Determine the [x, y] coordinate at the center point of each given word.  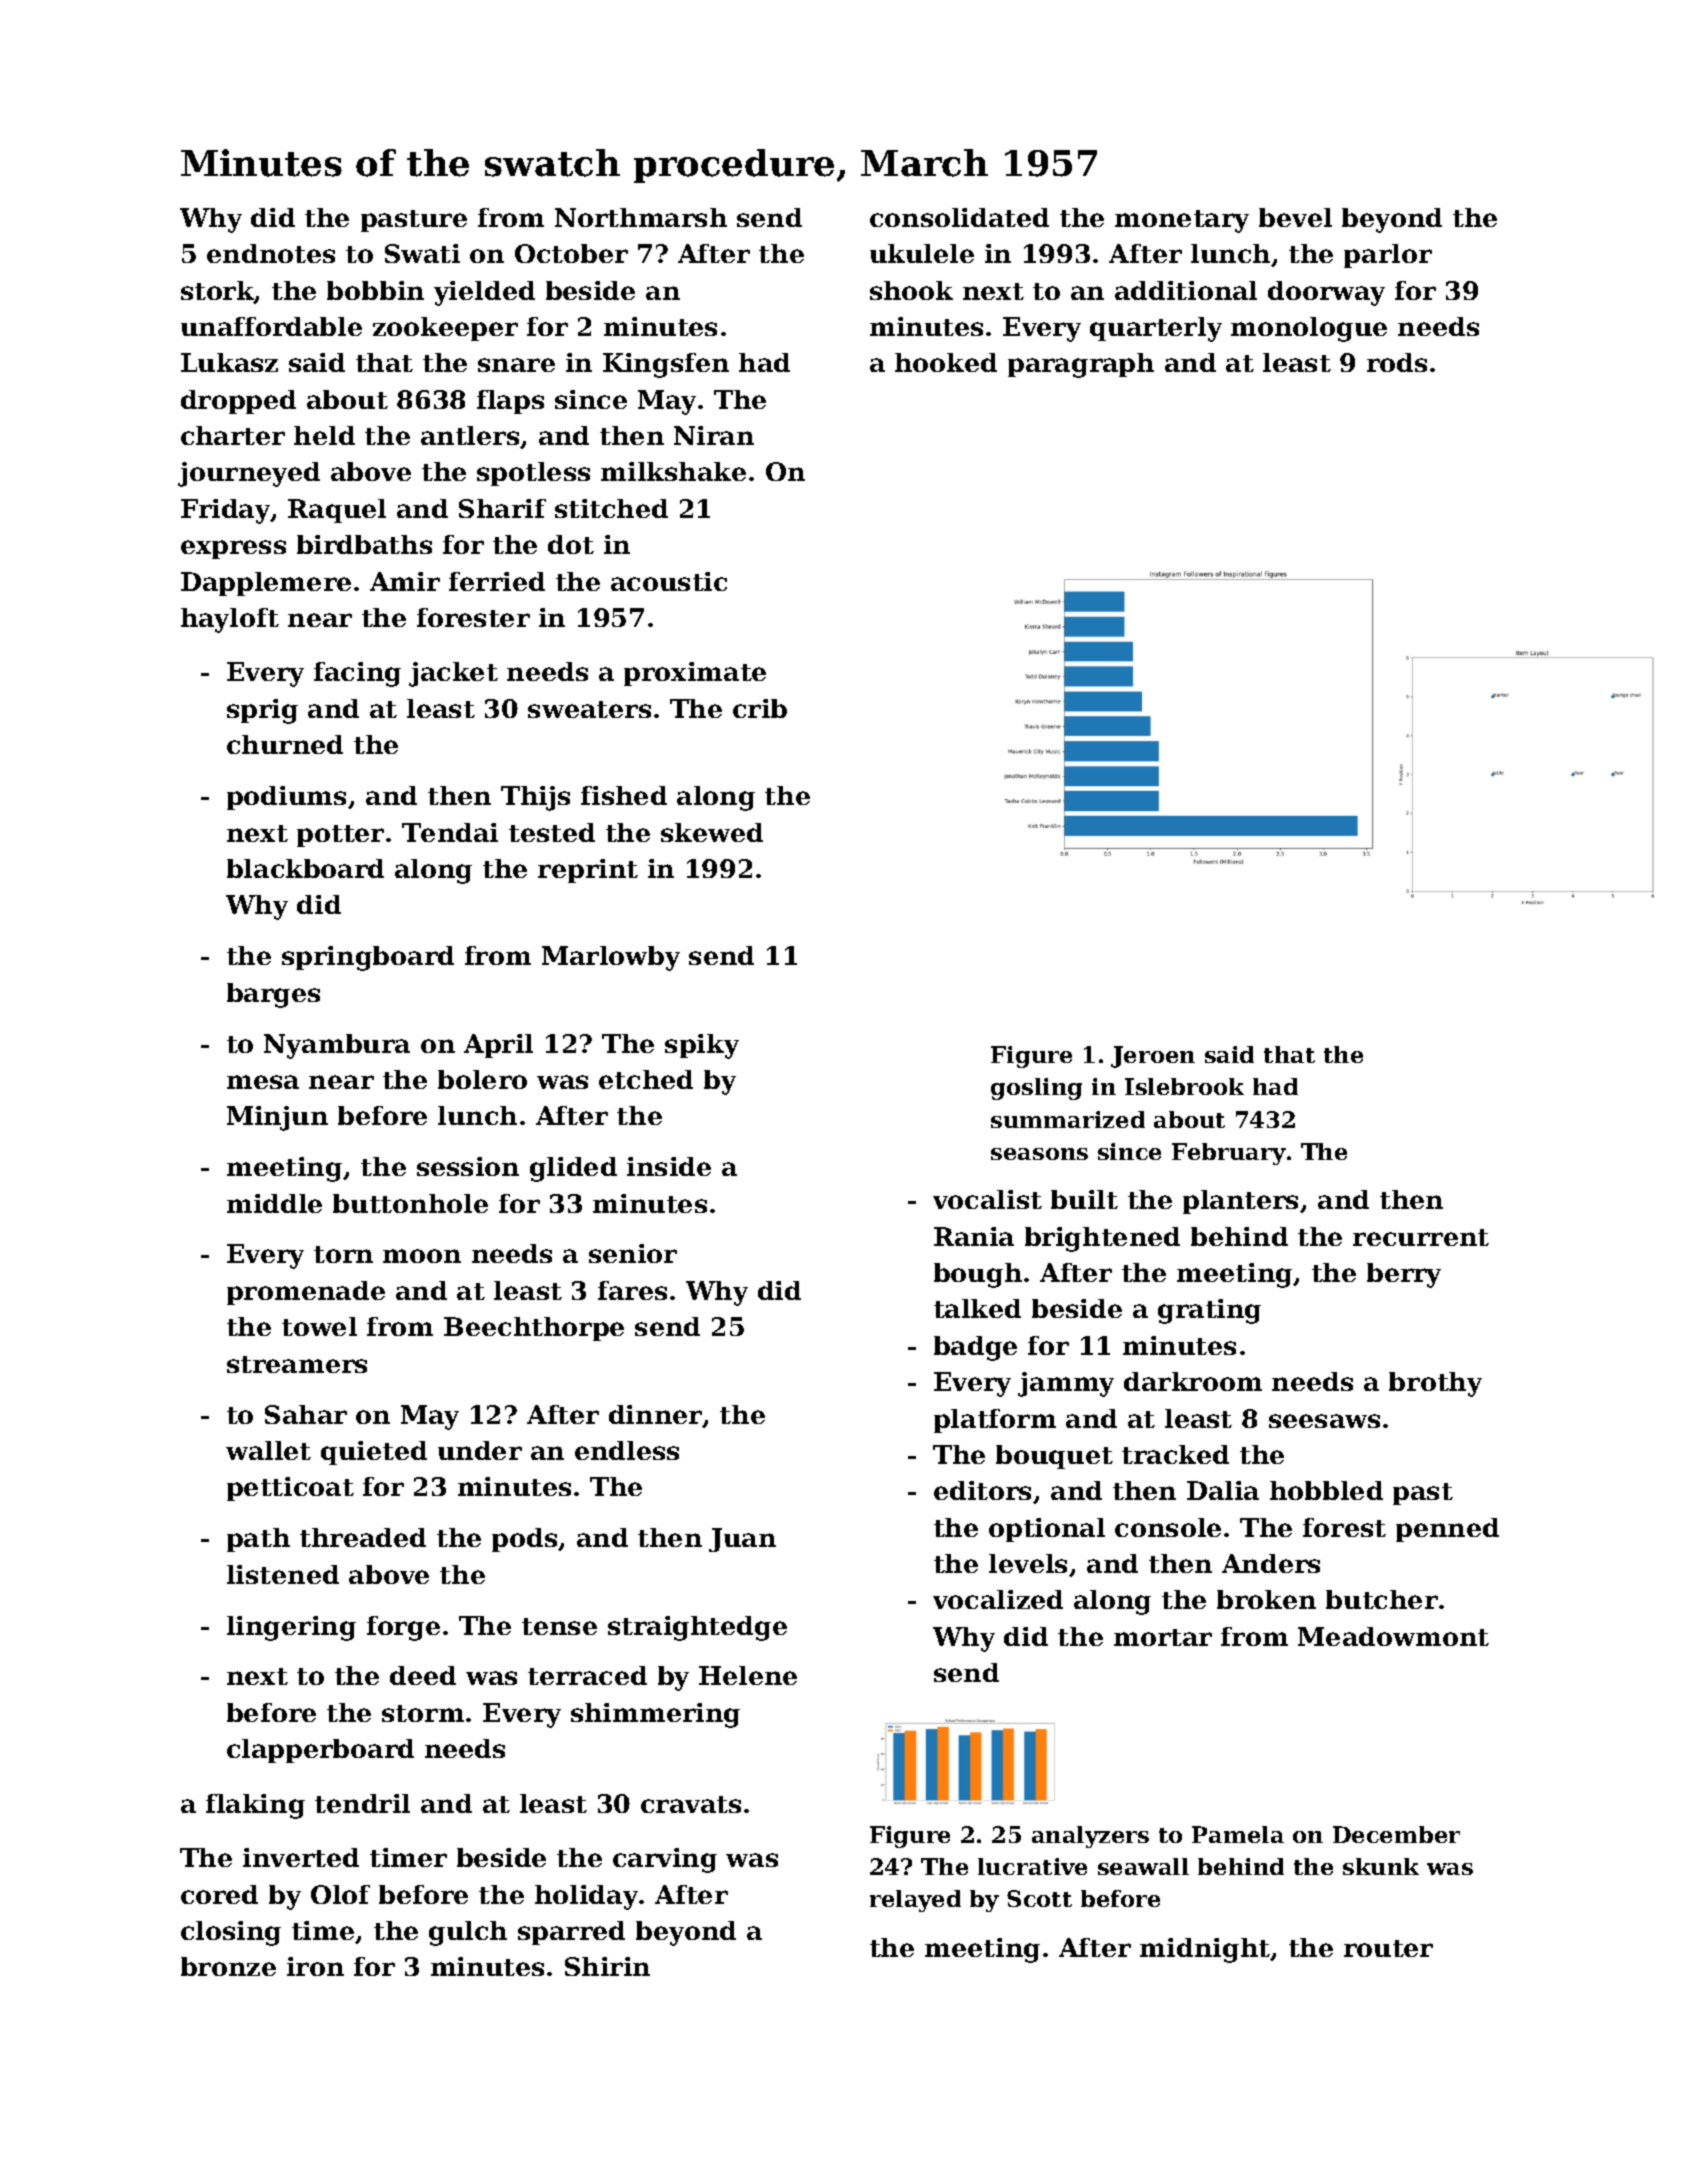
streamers [297, 1364]
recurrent [1421, 1237]
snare [516, 365]
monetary [1182, 221]
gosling [1036, 1089]
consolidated [959, 217]
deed [423, 1675]
